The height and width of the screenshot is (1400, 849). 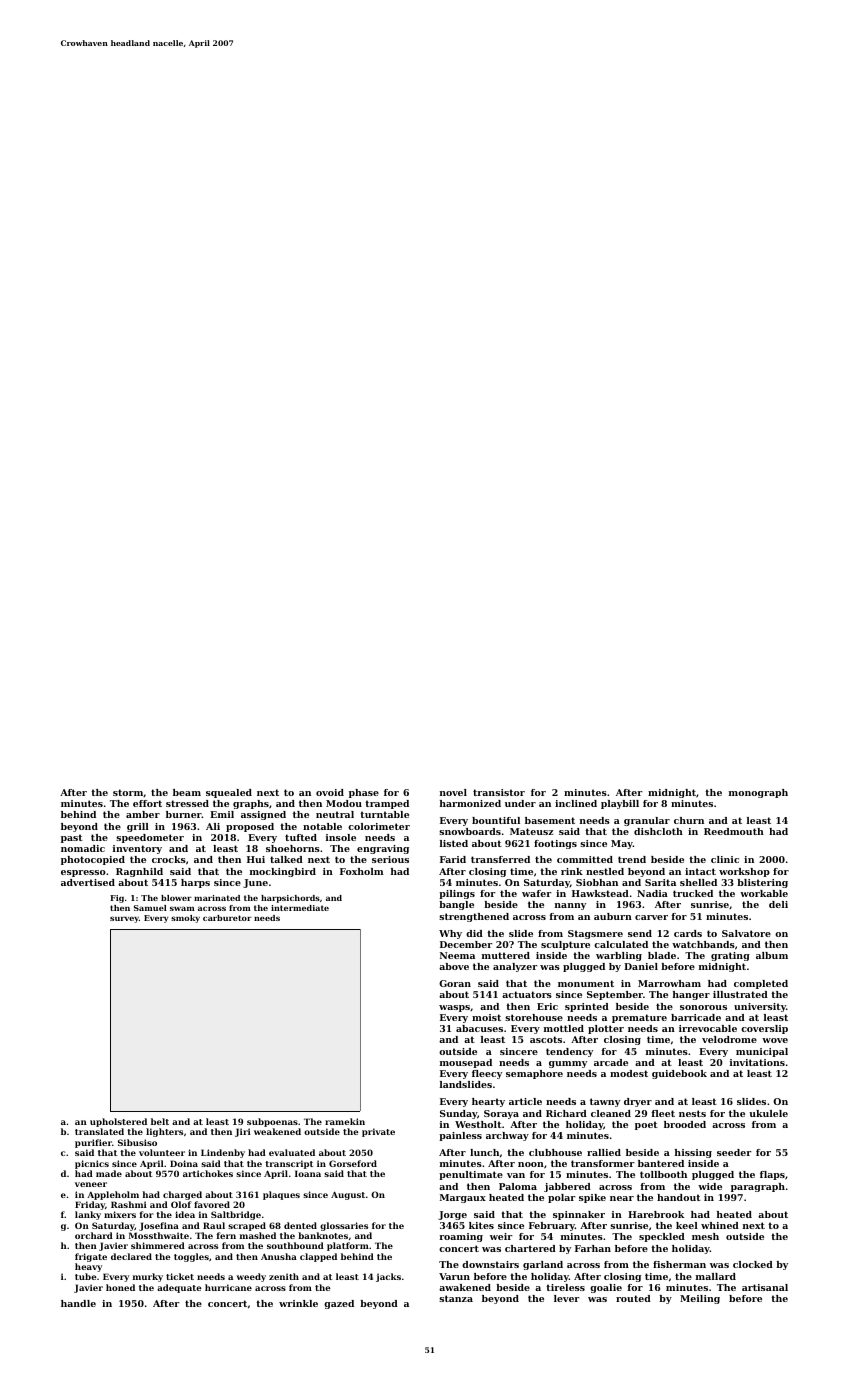 What do you see at coordinates (94, 1235) in the screenshot?
I see `orchard` at bounding box center [94, 1235].
